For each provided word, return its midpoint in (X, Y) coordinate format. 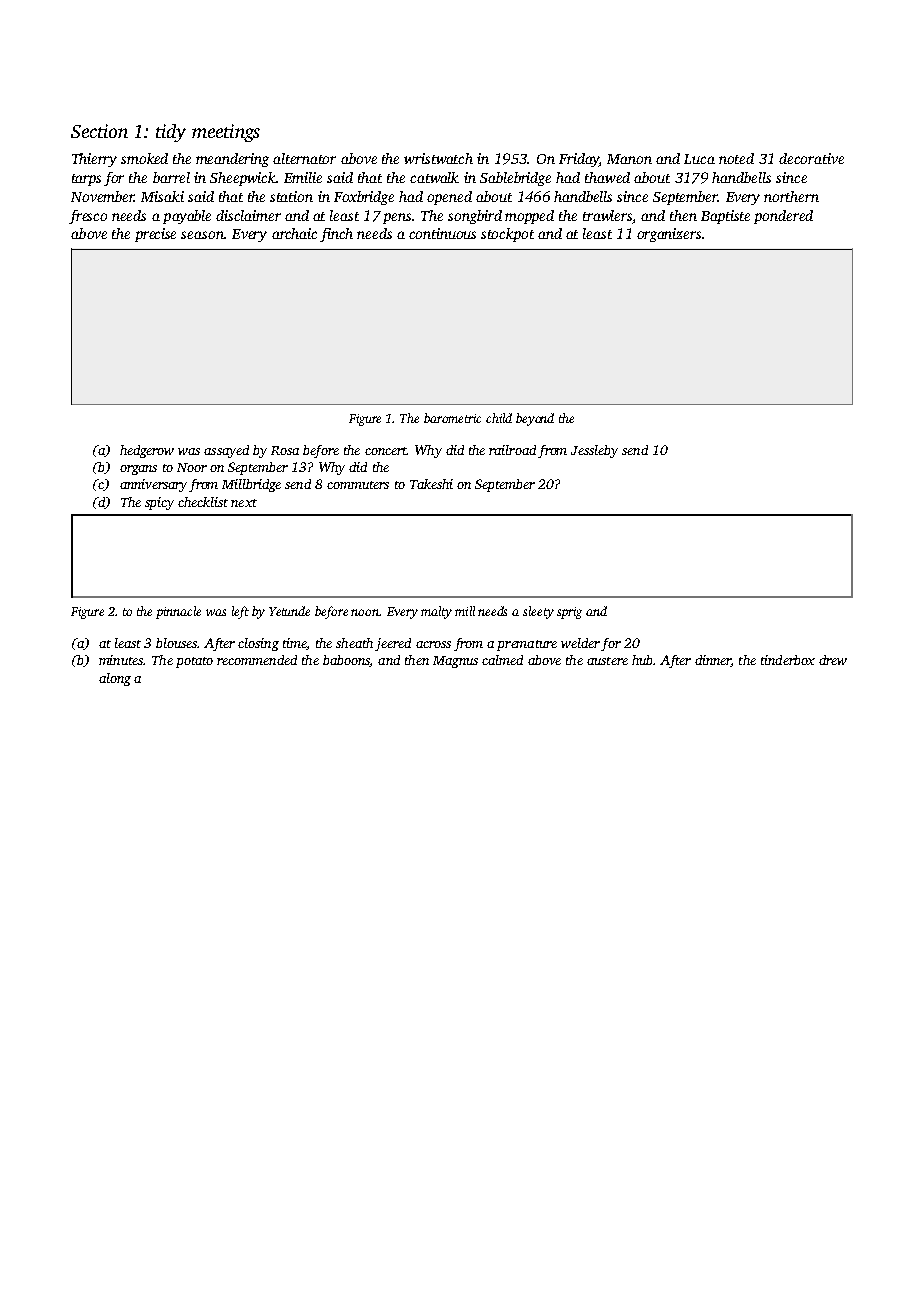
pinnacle (178, 612)
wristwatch (438, 158)
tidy (171, 133)
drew (833, 660)
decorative (811, 158)
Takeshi (431, 484)
